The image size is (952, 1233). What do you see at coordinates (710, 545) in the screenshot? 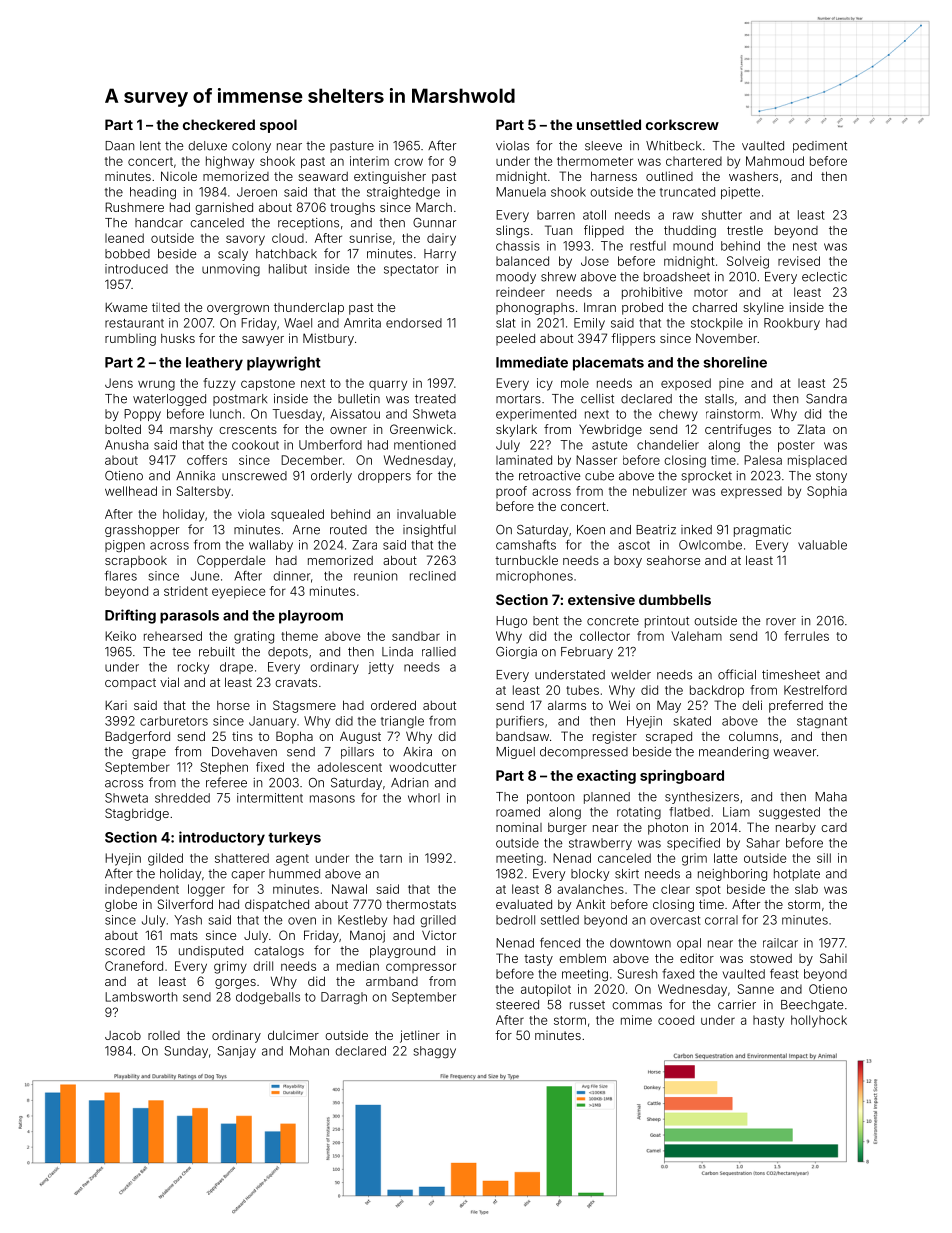
I see `Owlcombe` at bounding box center [710, 545].
